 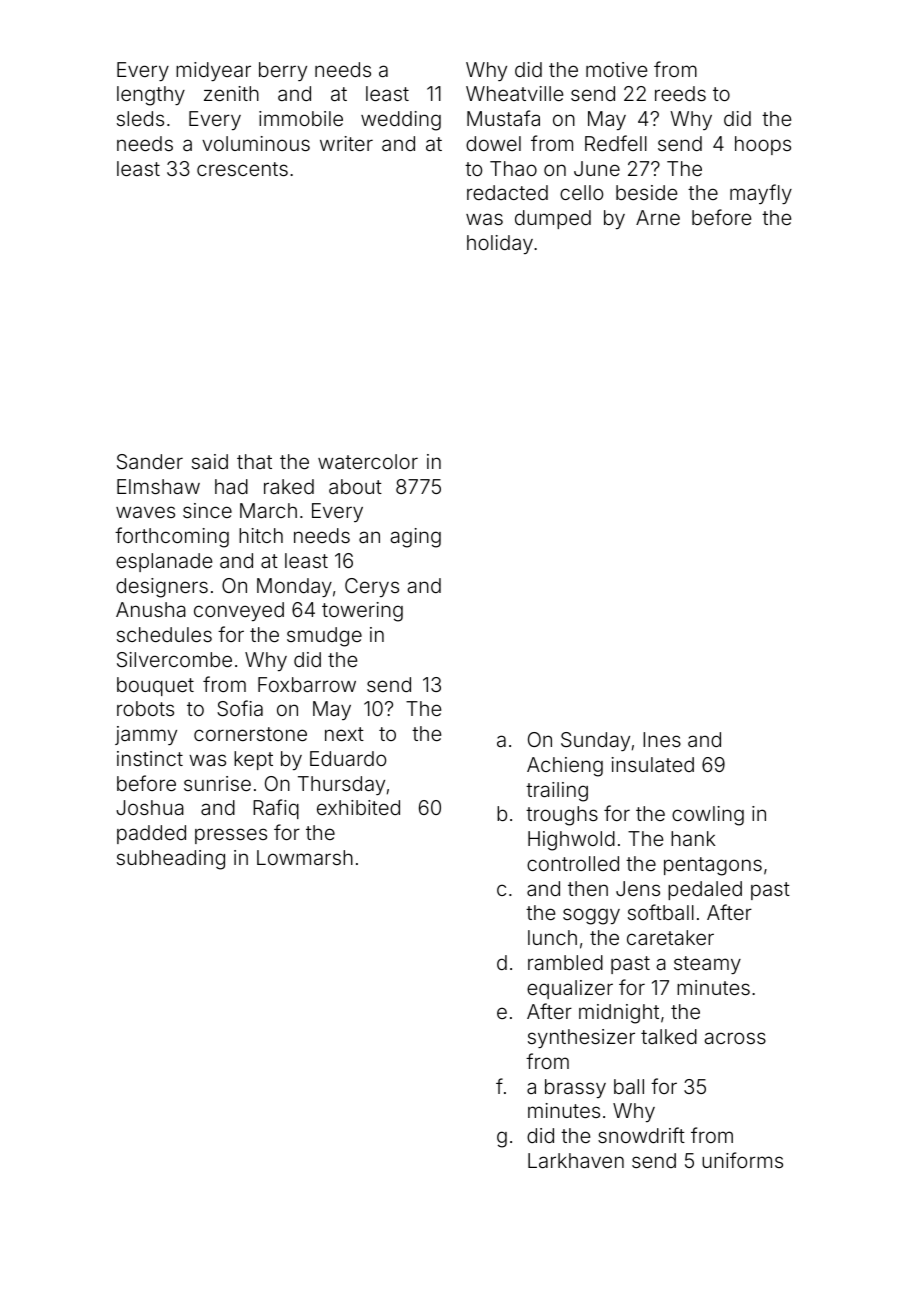 What do you see at coordinates (171, 860) in the screenshot?
I see `subheading` at bounding box center [171, 860].
